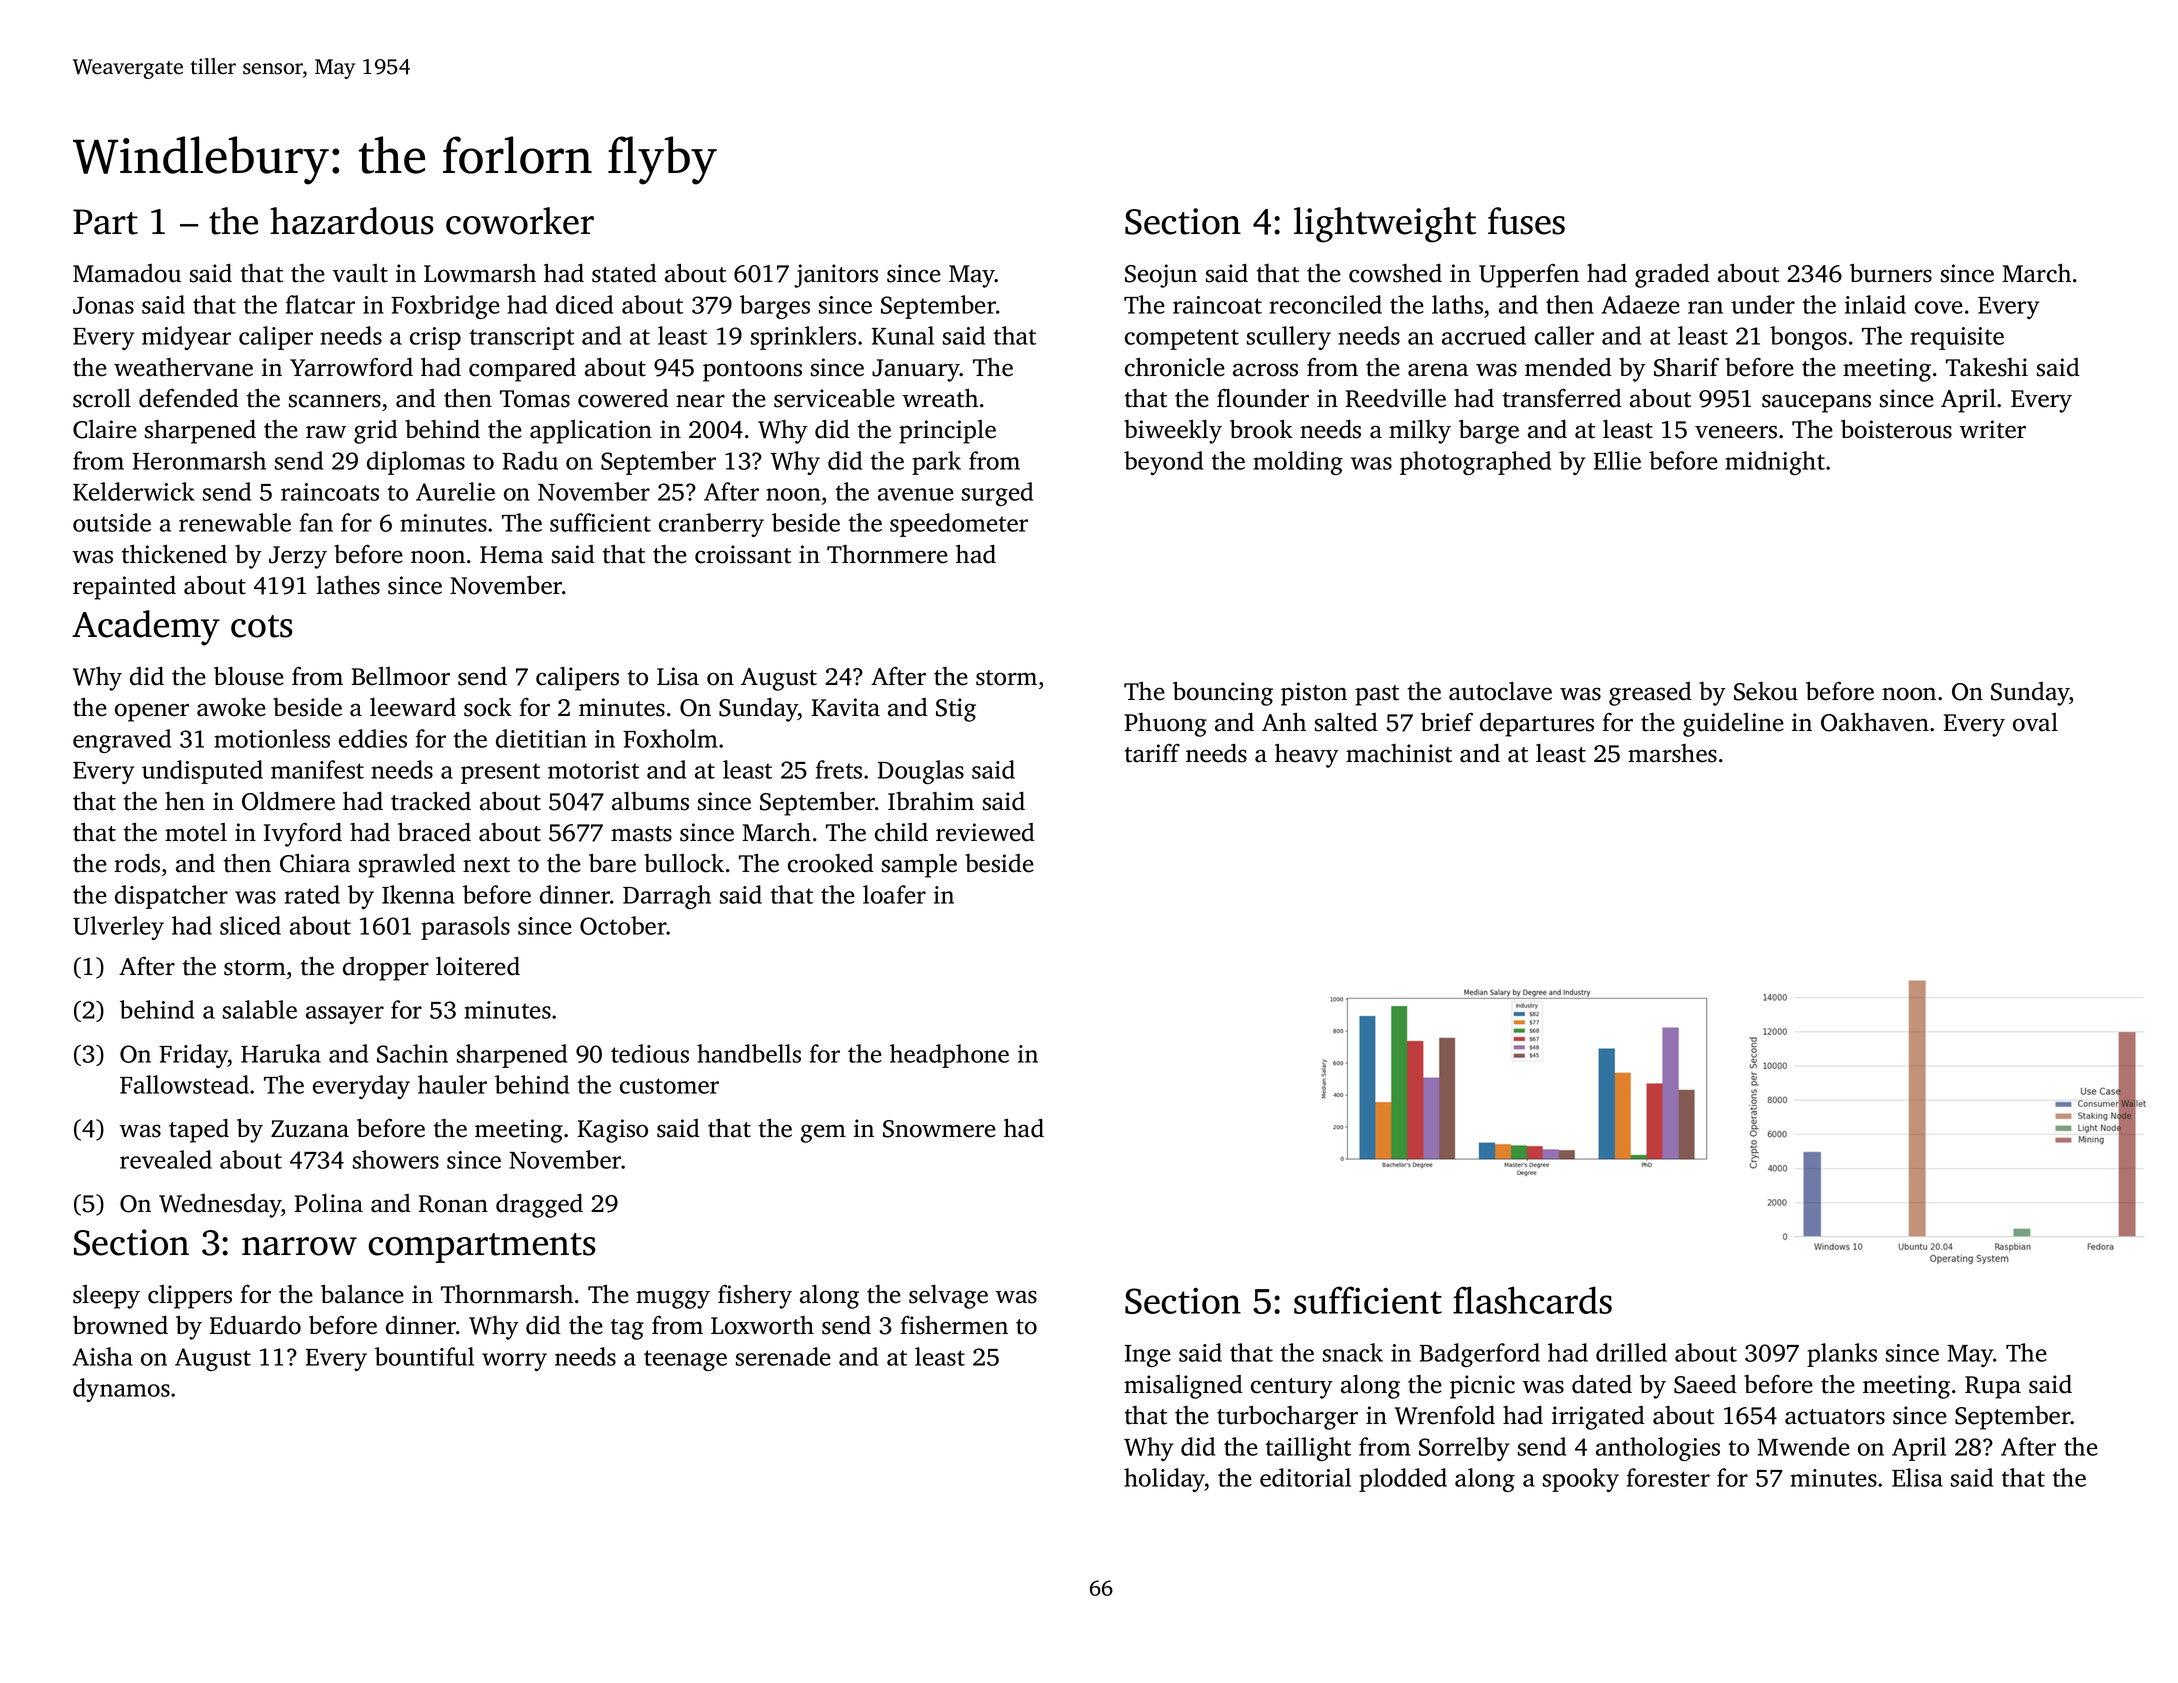  What do you see at coordinates (121, 1390) in the page?
I see `dynamos` at bounding box center [121, 1390].
